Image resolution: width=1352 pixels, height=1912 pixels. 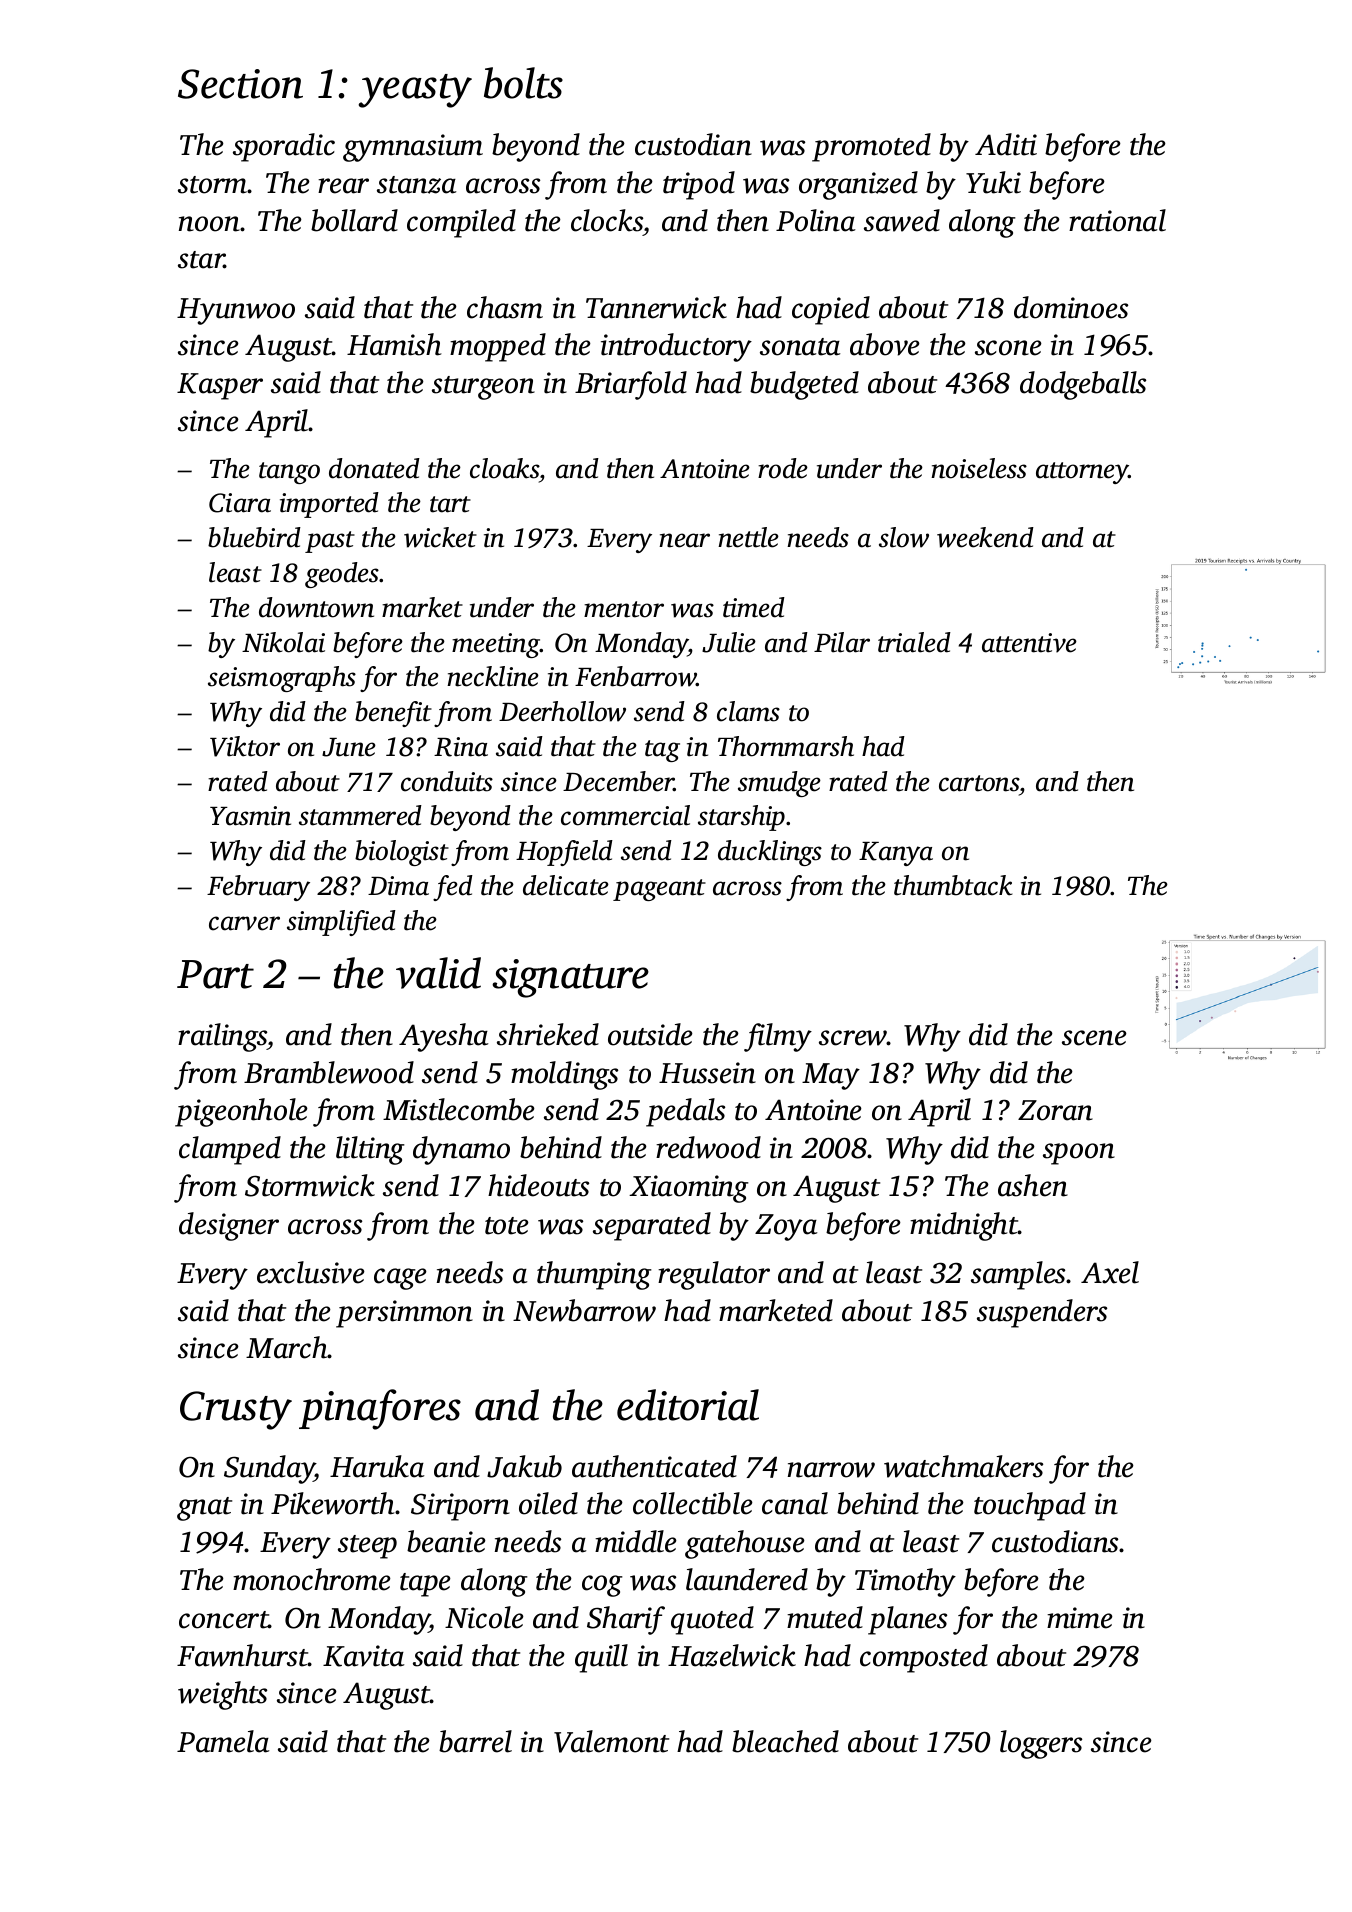 What do you see at coordinates (240, 84) in the screenshot?
I see `Section` at bounding box center [240, 84].
